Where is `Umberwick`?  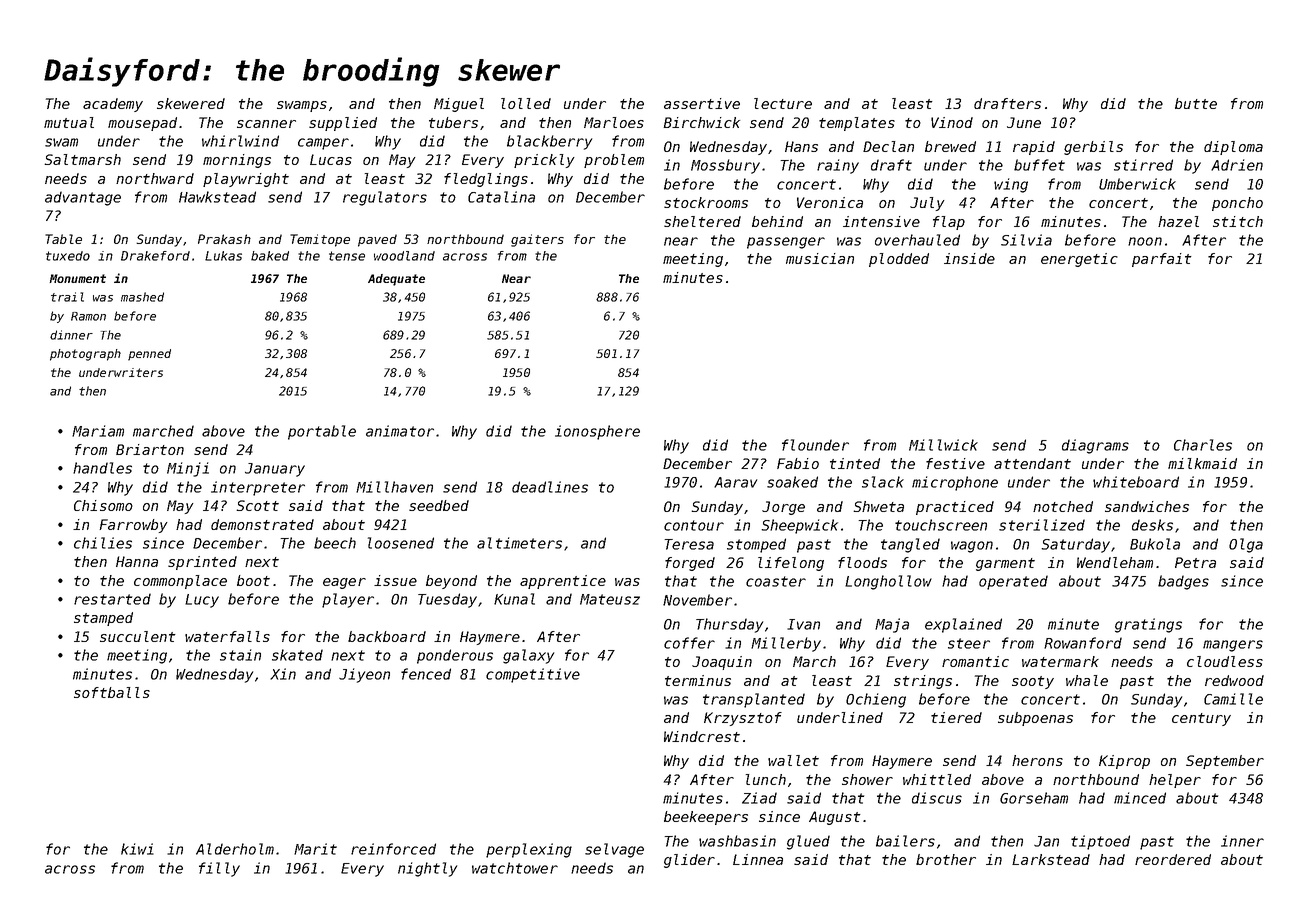
Umberwick is located at coordinates (1137, 184).
